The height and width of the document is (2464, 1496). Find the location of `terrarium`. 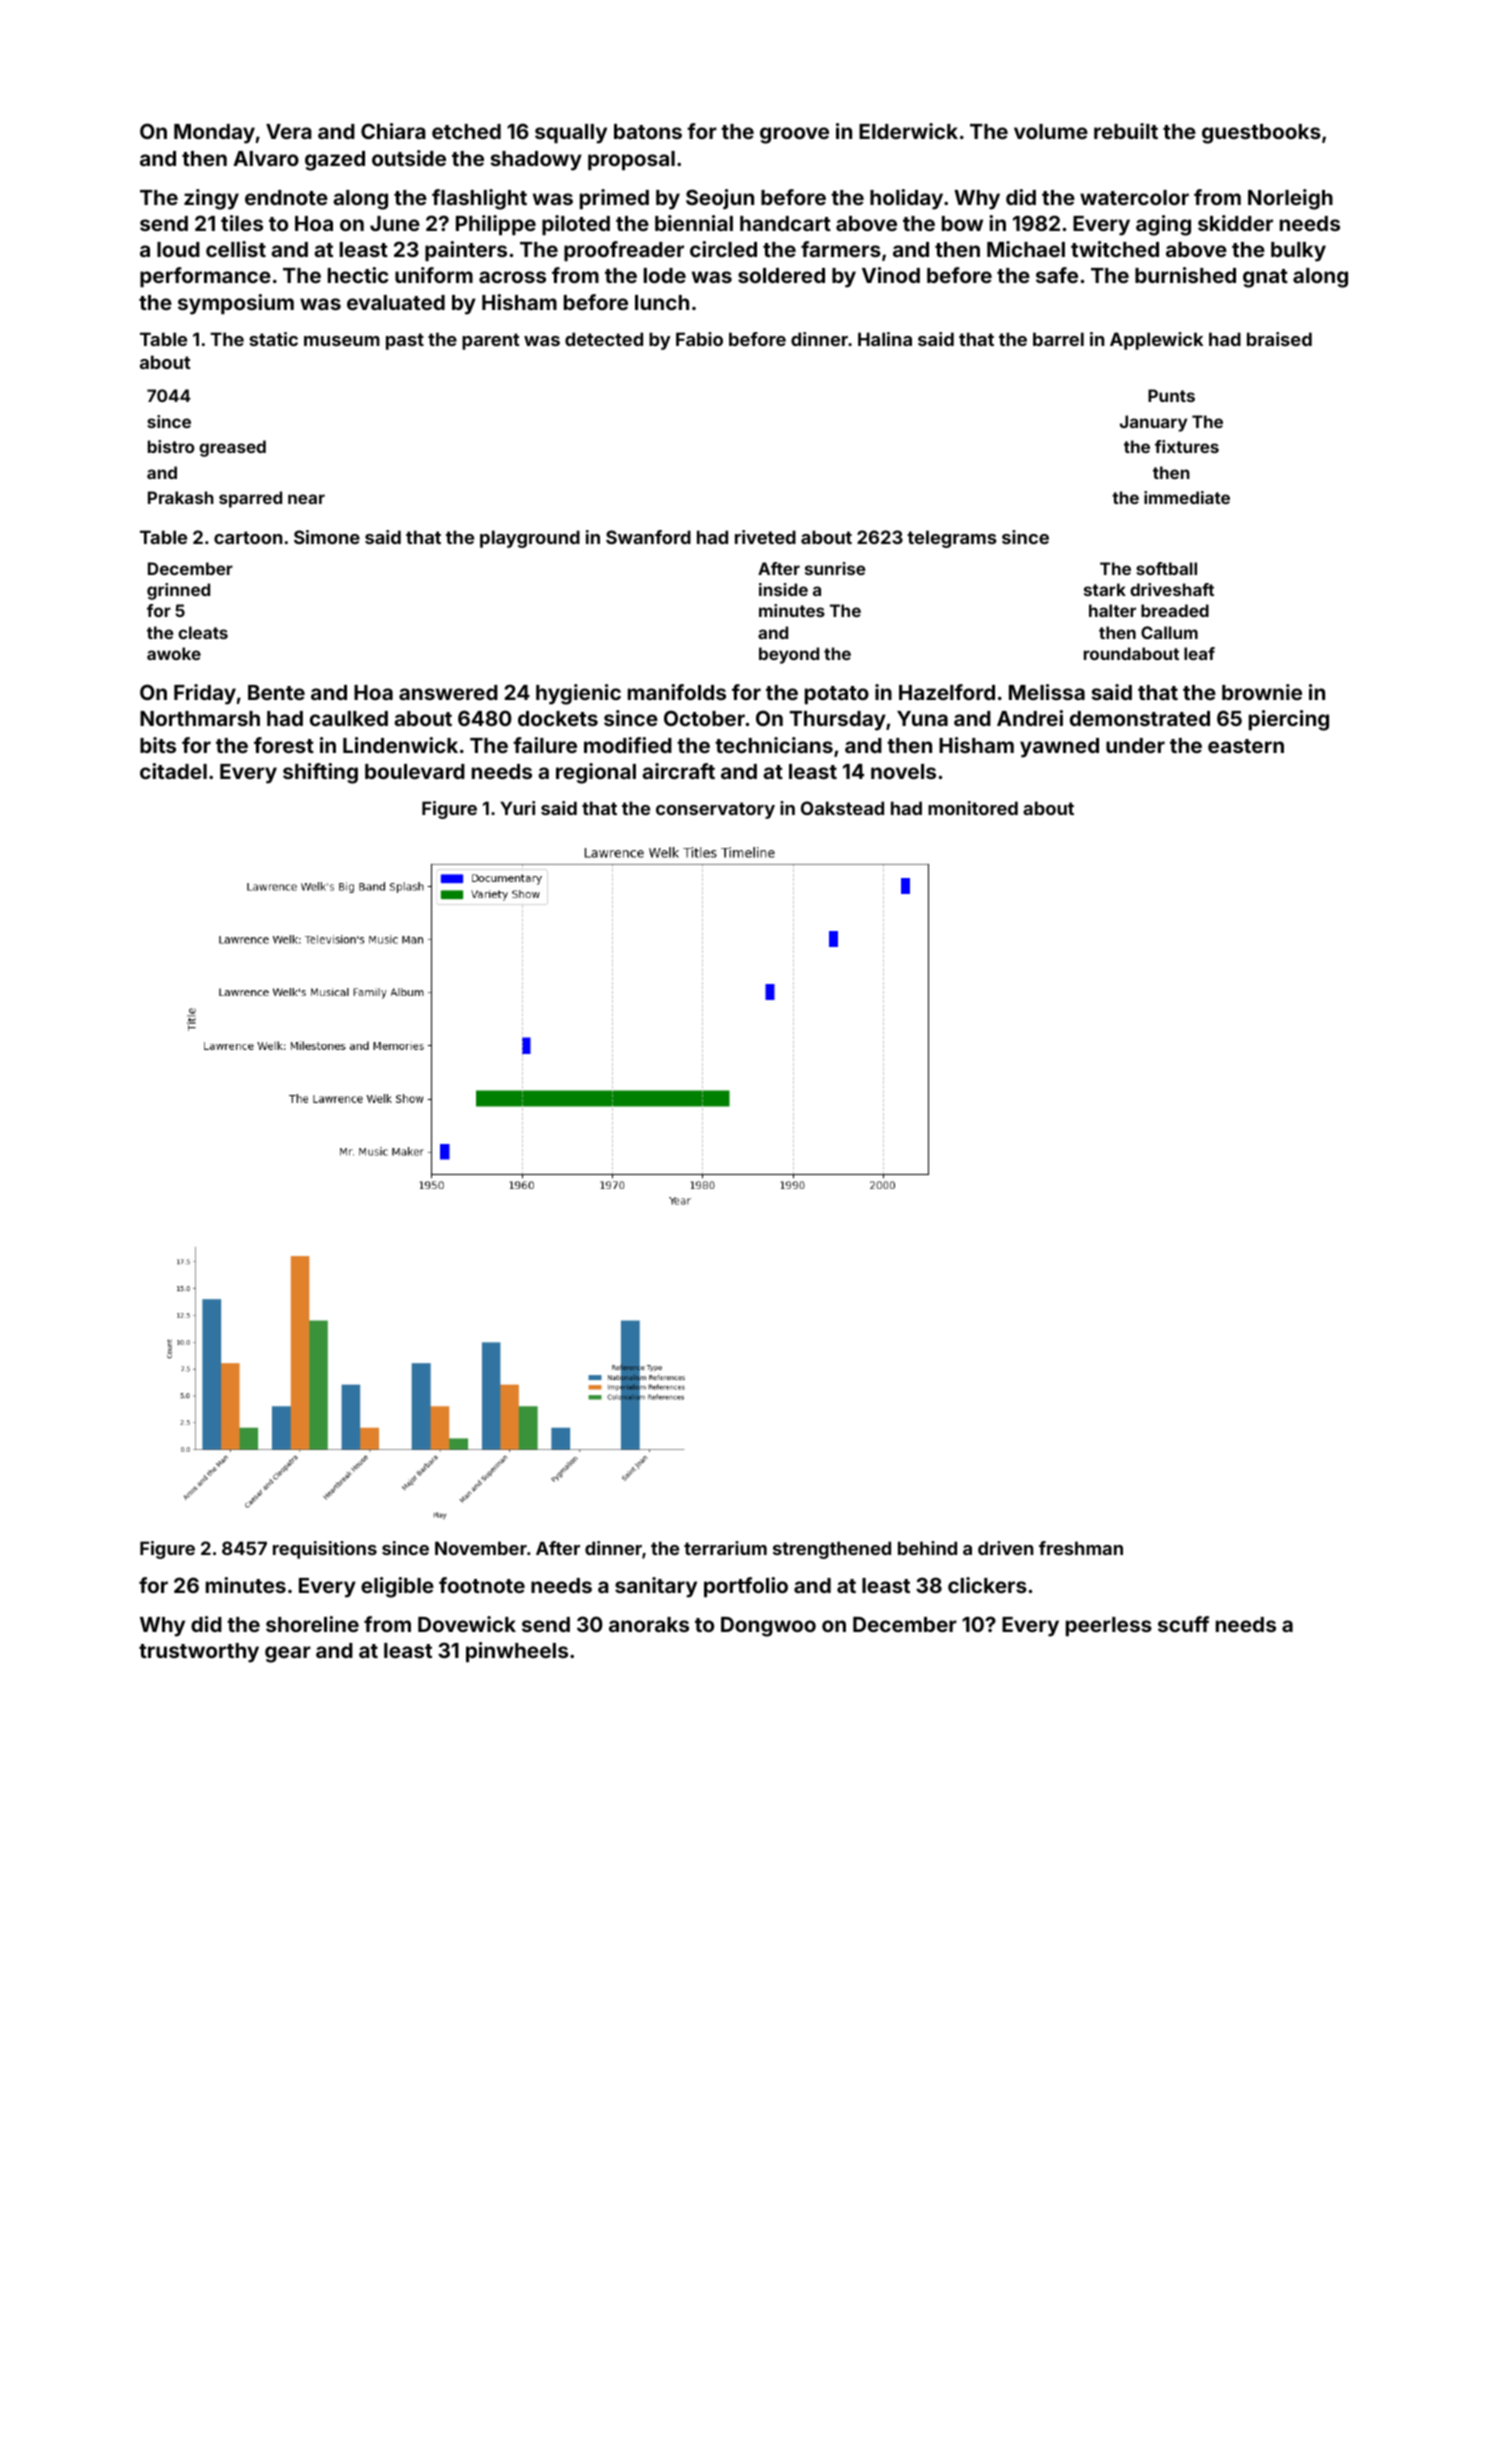

terrarium is located at coordinates (725, 1548).
